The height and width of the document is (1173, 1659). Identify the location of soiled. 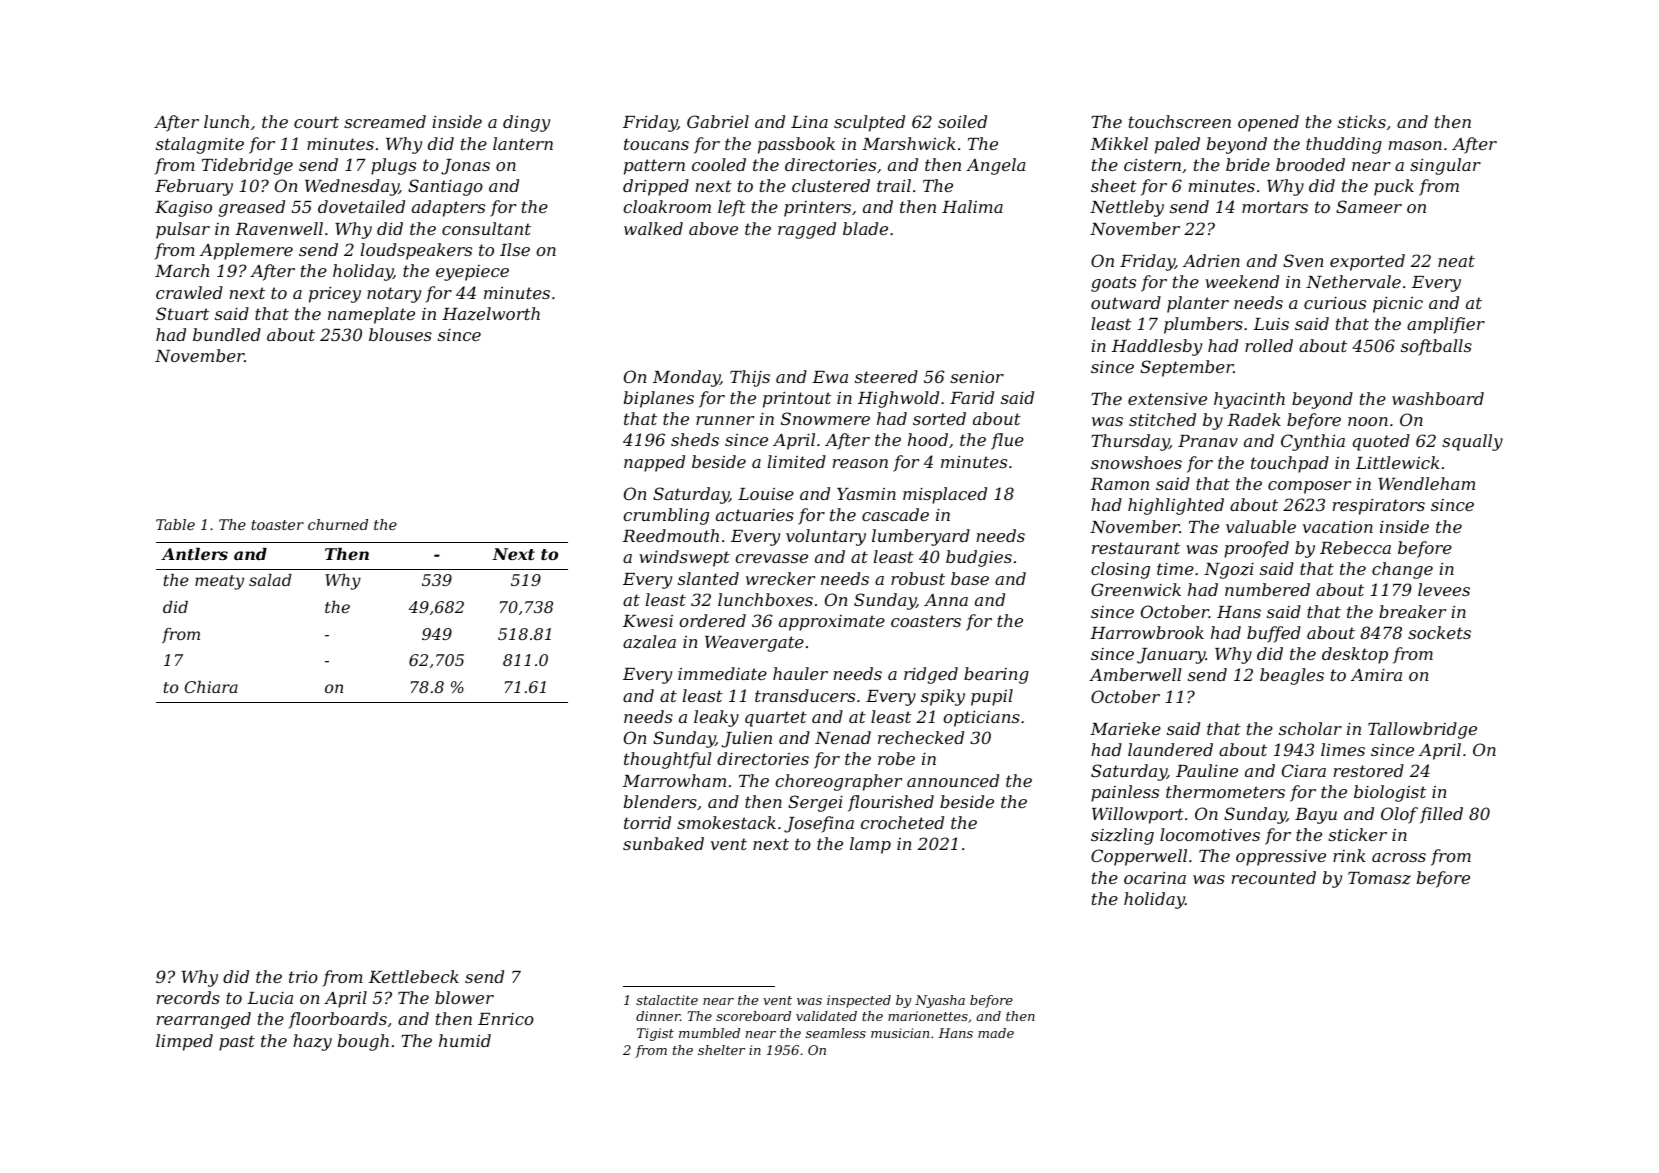
(962, 121).
